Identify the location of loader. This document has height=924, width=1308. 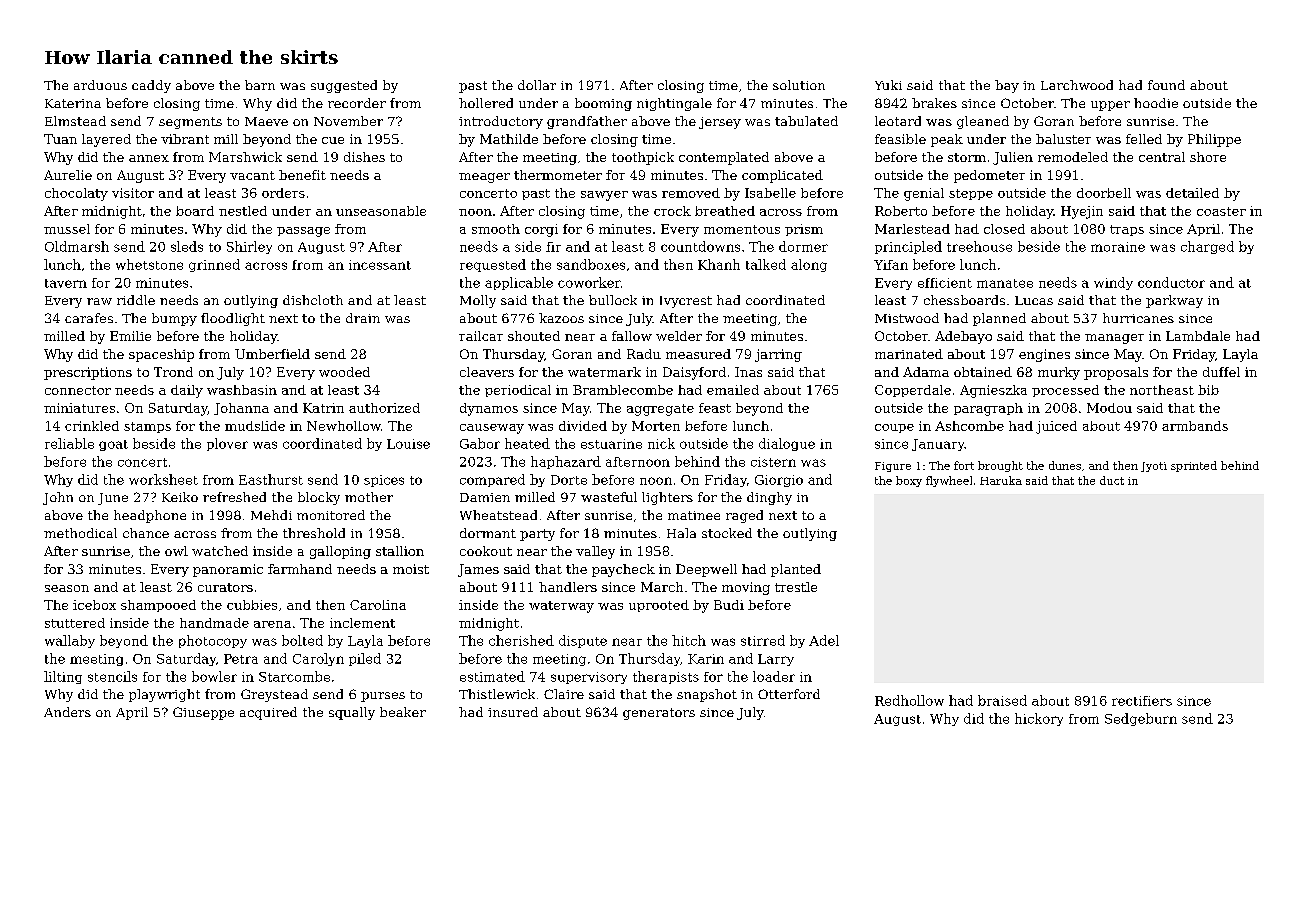
(774, 676).
